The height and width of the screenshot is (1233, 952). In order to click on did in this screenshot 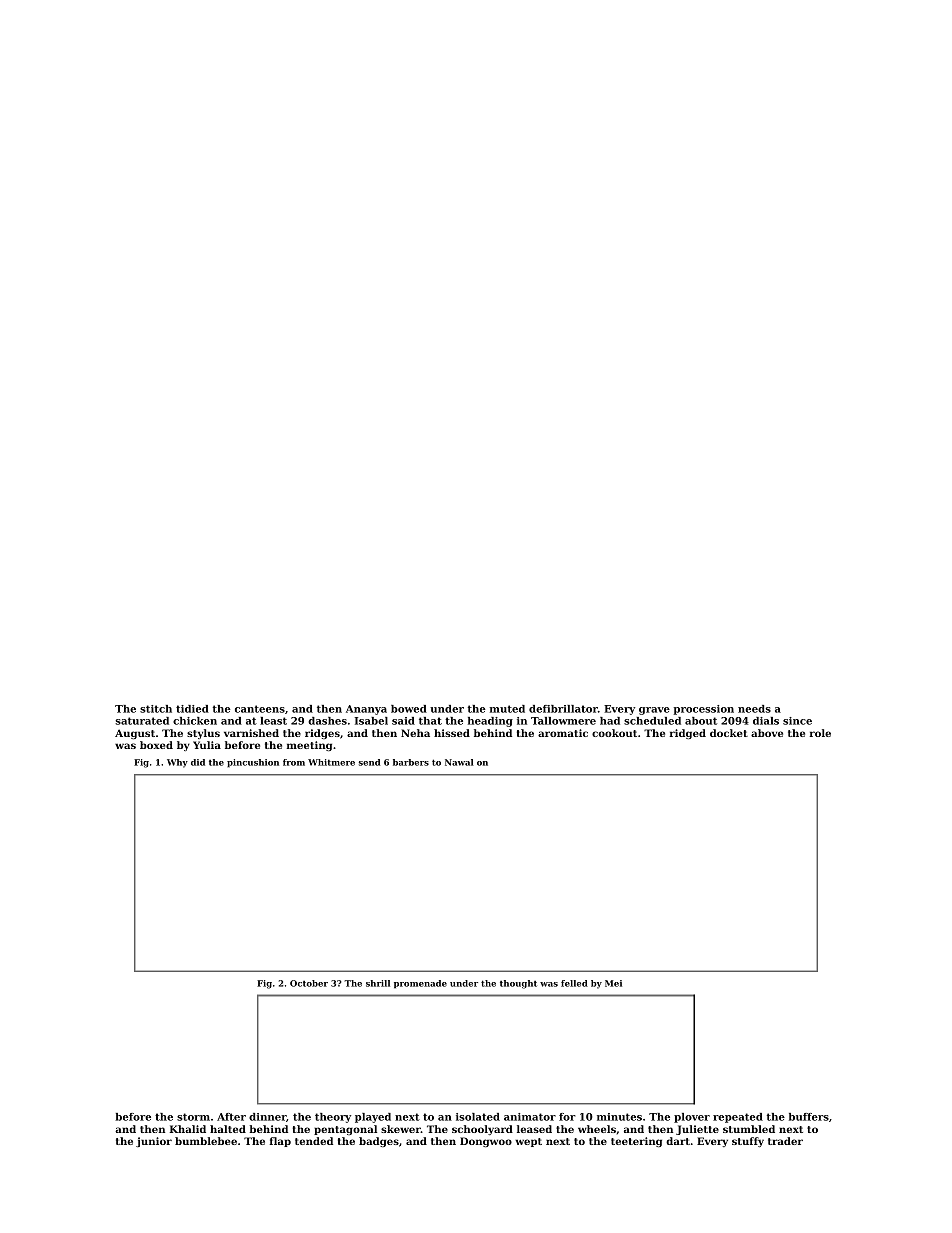, I will do `click(198, 762)`.
